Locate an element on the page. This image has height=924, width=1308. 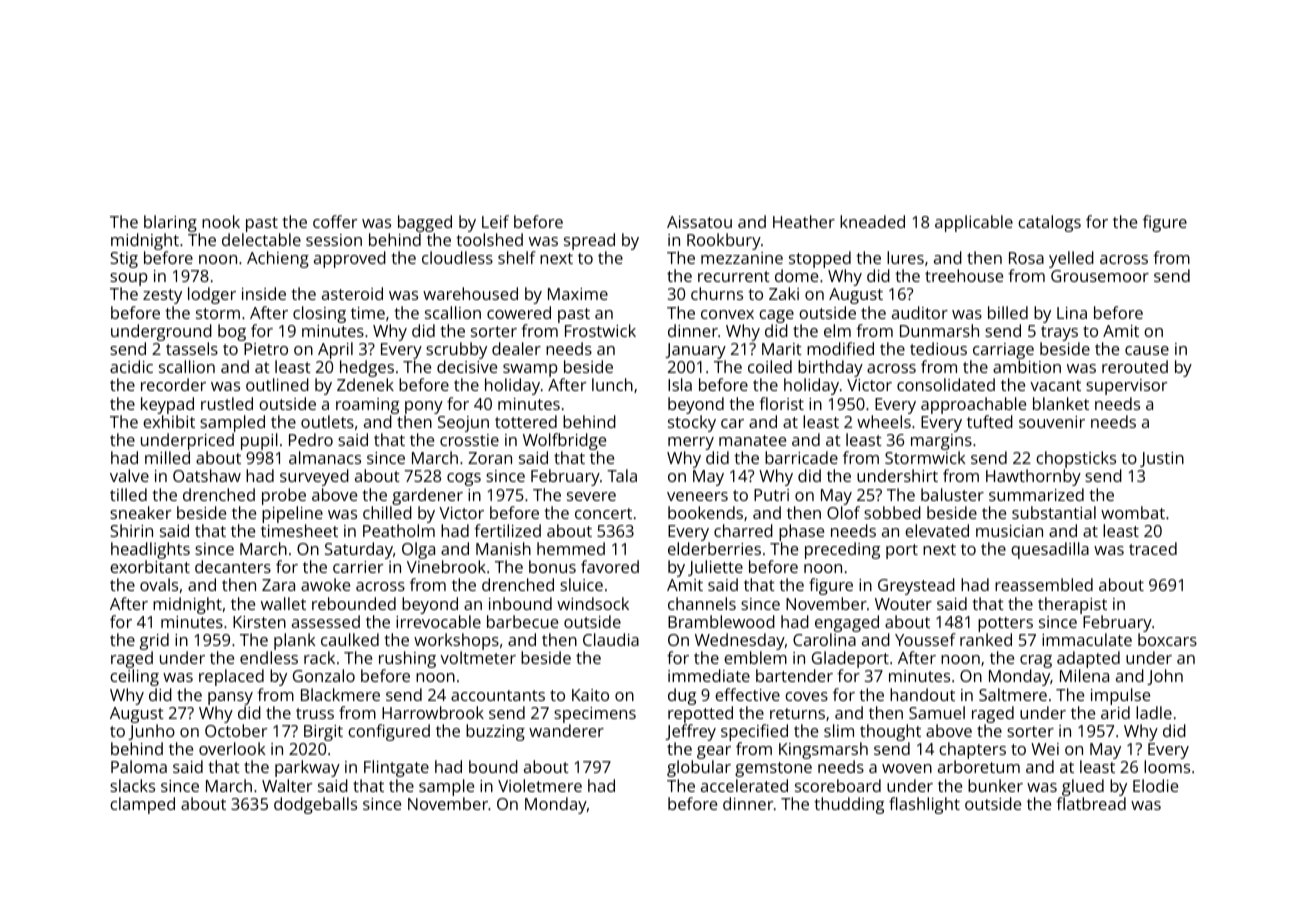
April is located at coordinates (335, 350).
